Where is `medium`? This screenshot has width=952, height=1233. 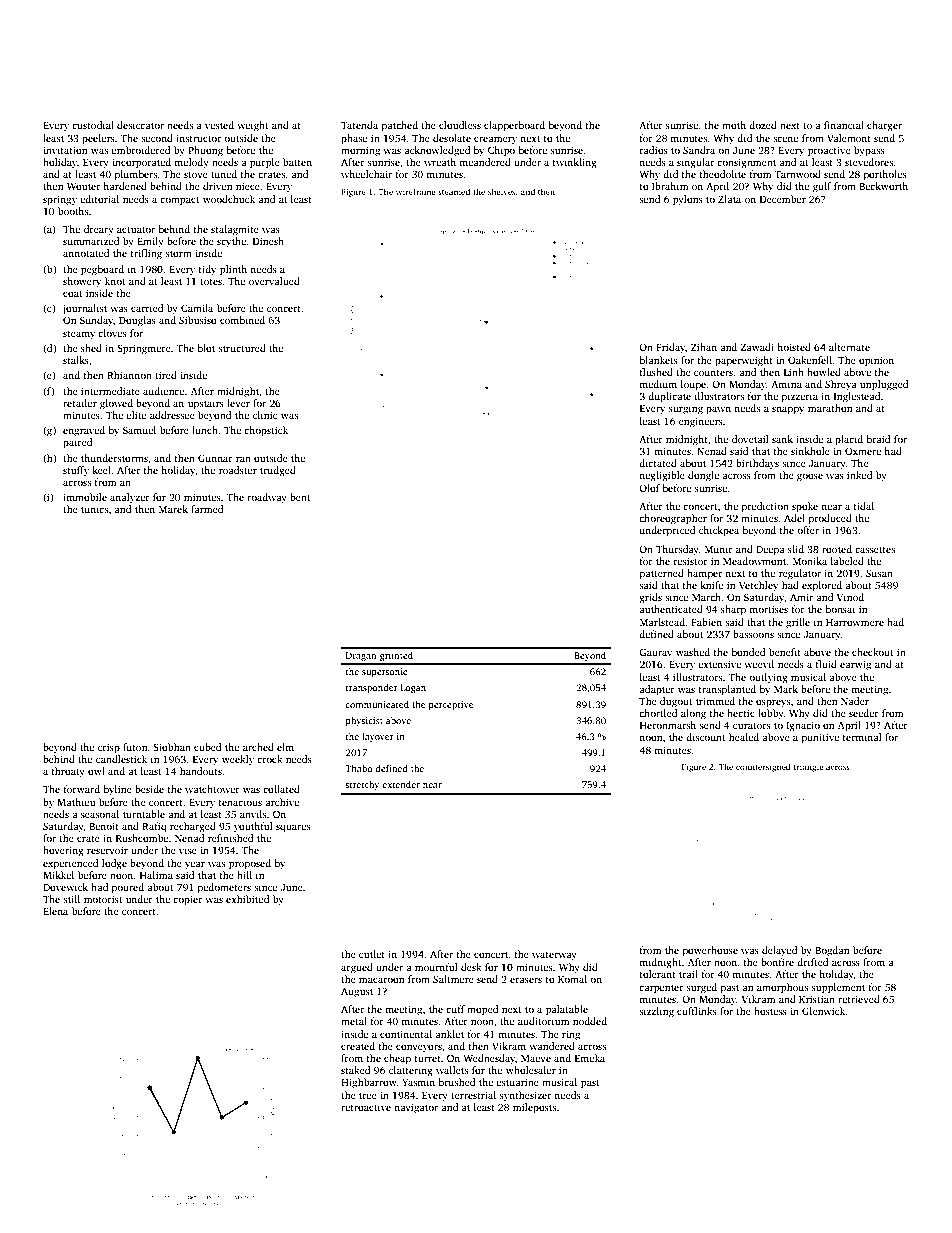
medium is located at coordinates (658, 384).
